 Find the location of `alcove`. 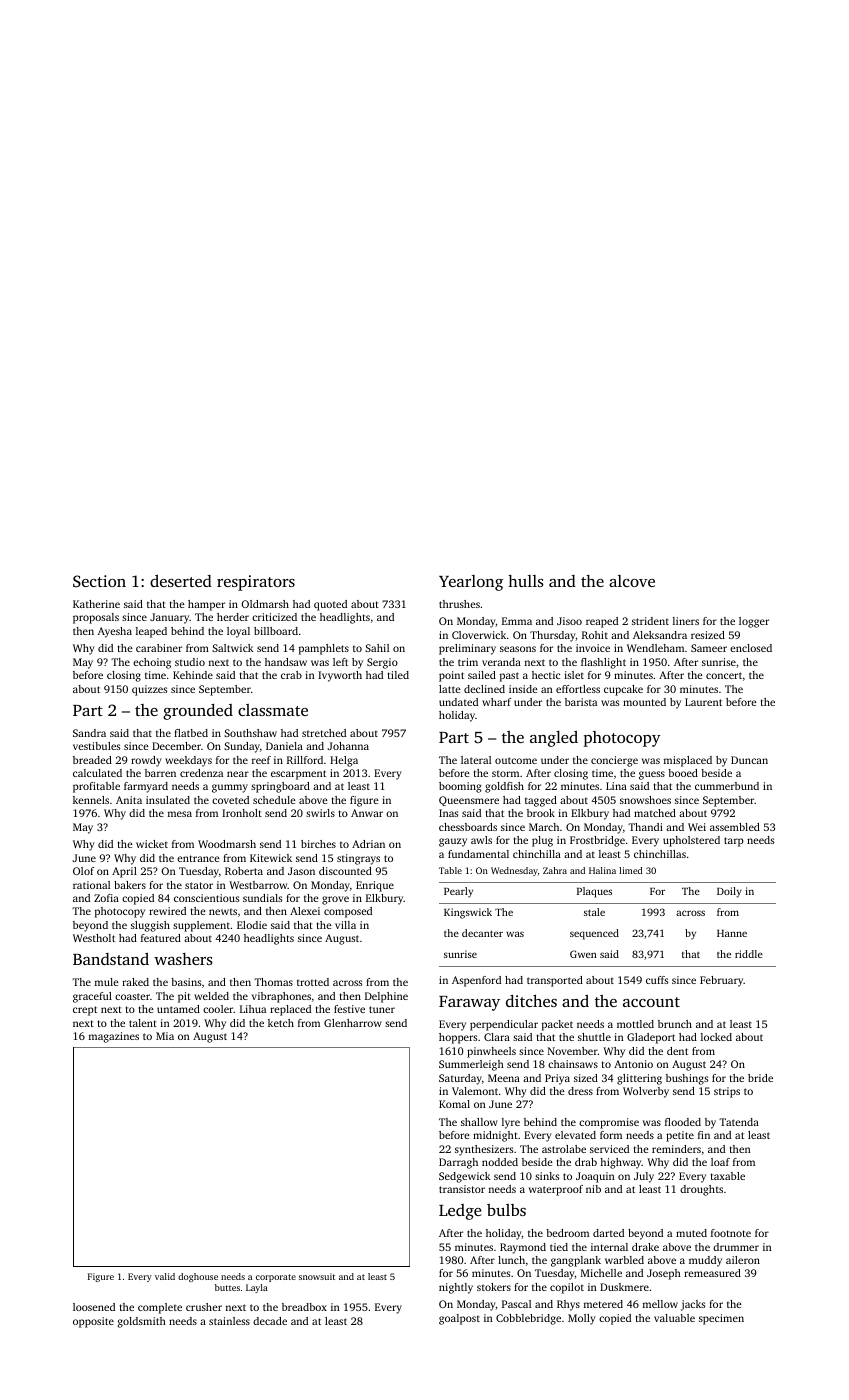

alcove is located at coordinates (632, 581).
